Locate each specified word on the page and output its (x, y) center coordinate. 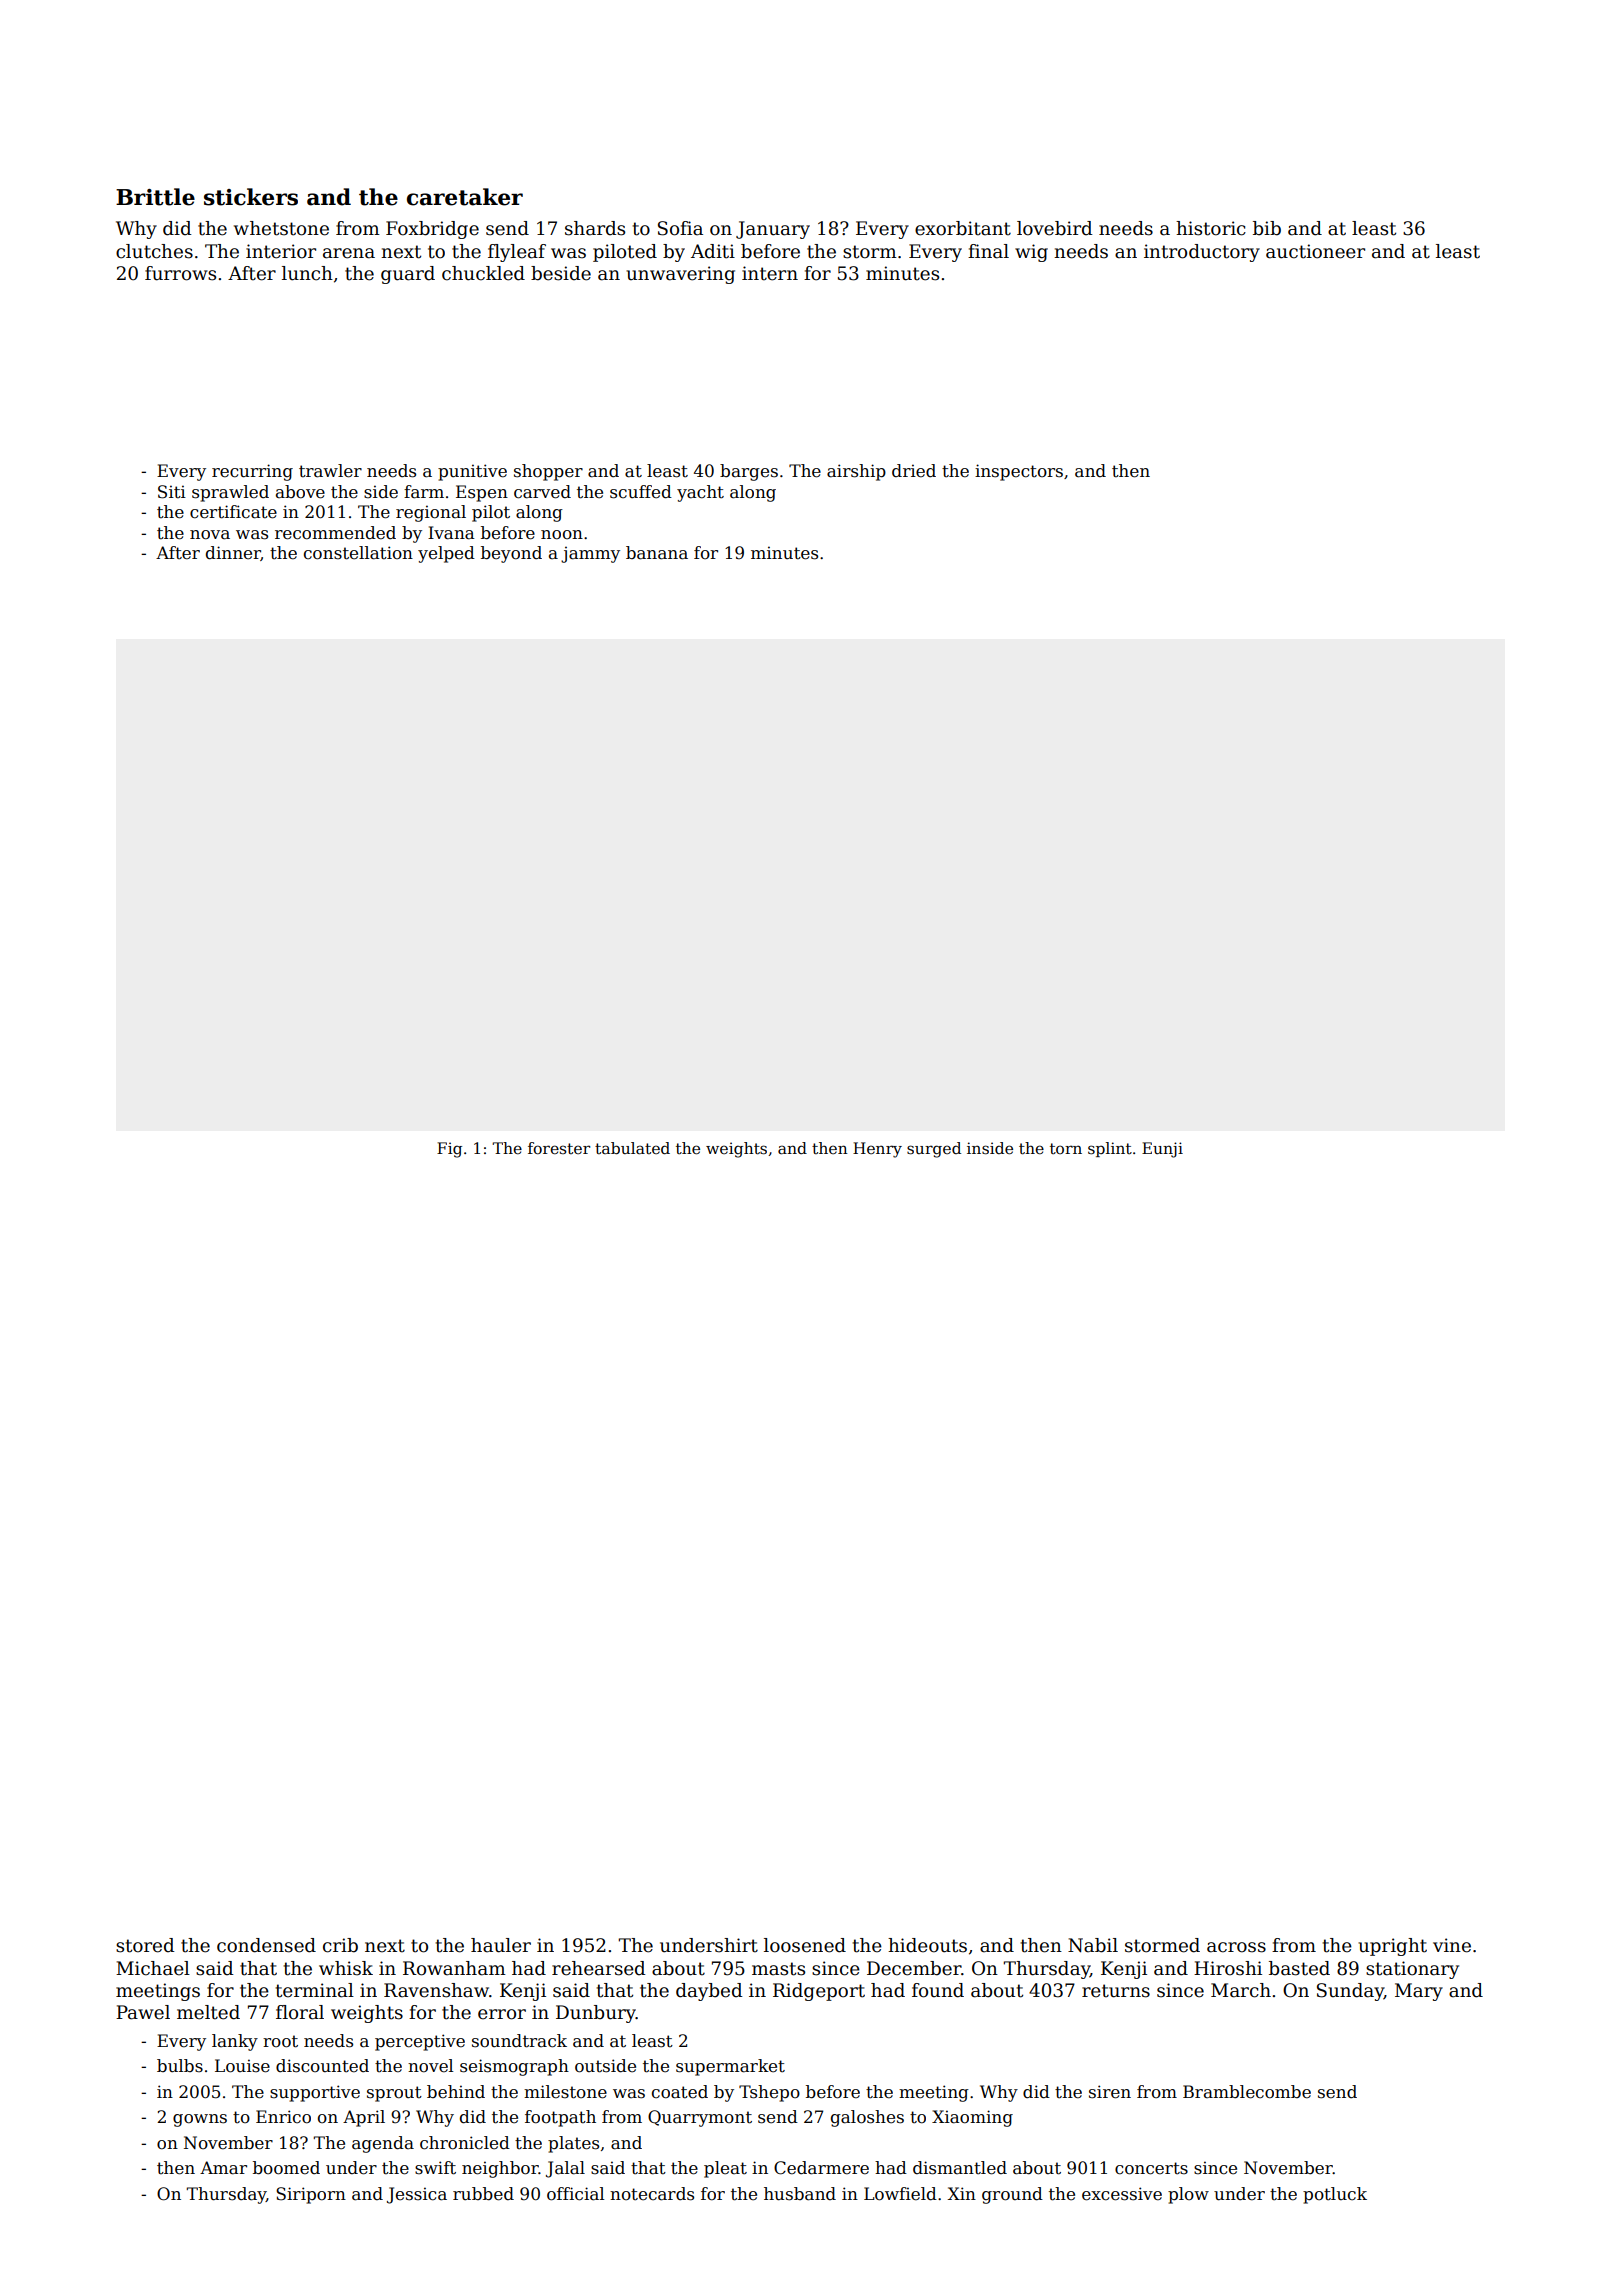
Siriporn (311, 2195)
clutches (154, 251)
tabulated (632, 1148)
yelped (446, 554)
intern (770, 273)
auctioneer (1315, 251)
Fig (449, 1150)
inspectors (1019, 472)
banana (657, 553)
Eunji (1162, 1150)
